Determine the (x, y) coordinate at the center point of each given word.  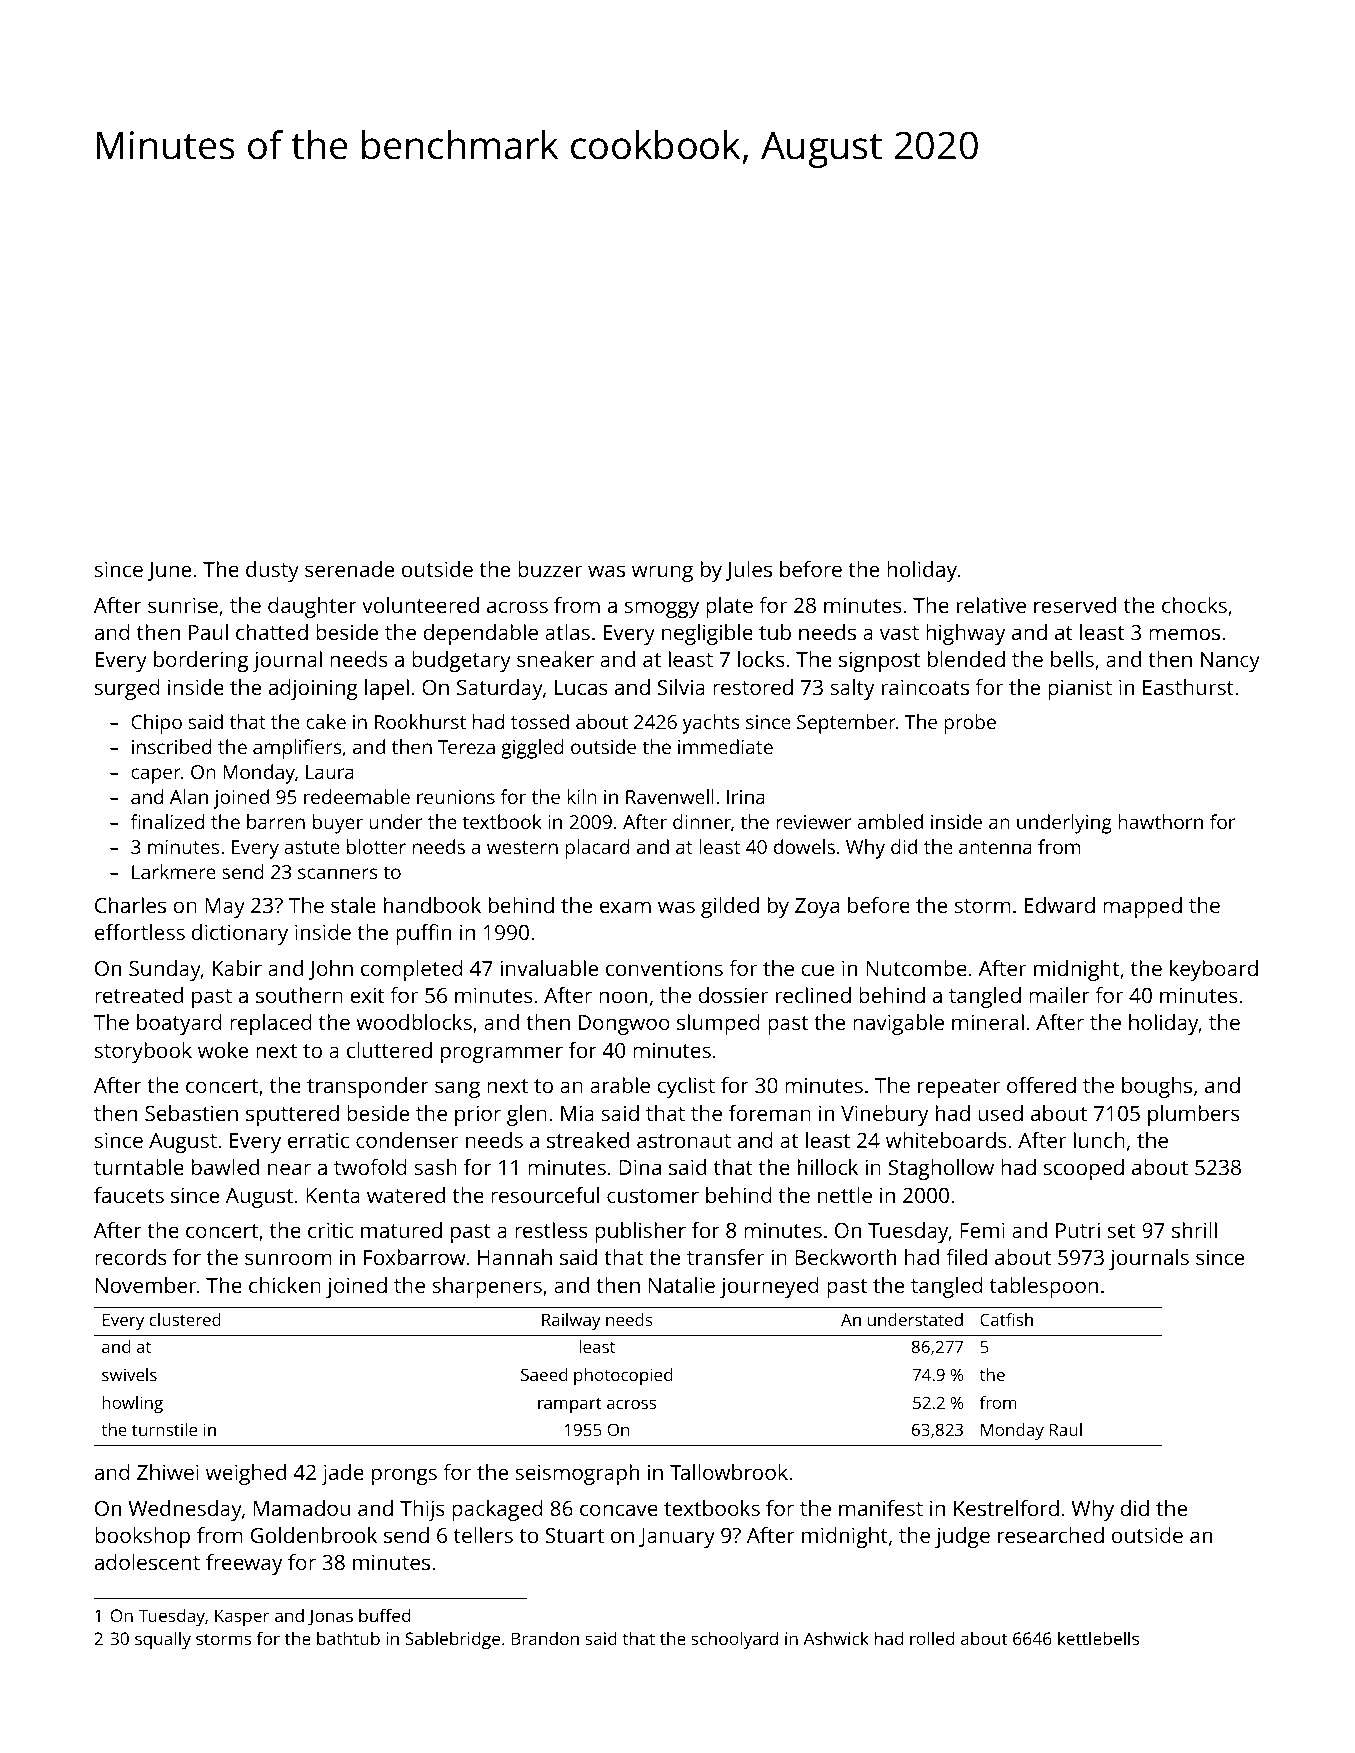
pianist (1080, 689)
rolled (932, 1638)
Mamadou (302, 1508)
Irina (746, 797)
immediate (725, 746)
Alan (189, 796)
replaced (271, 1024)
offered (1041, 1085)
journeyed (769, 1287)
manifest (881, 1508)
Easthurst (1188, 687)
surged (127, 689)
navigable (898, 1024)
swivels (129, 1374)
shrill (1194, 1230)
